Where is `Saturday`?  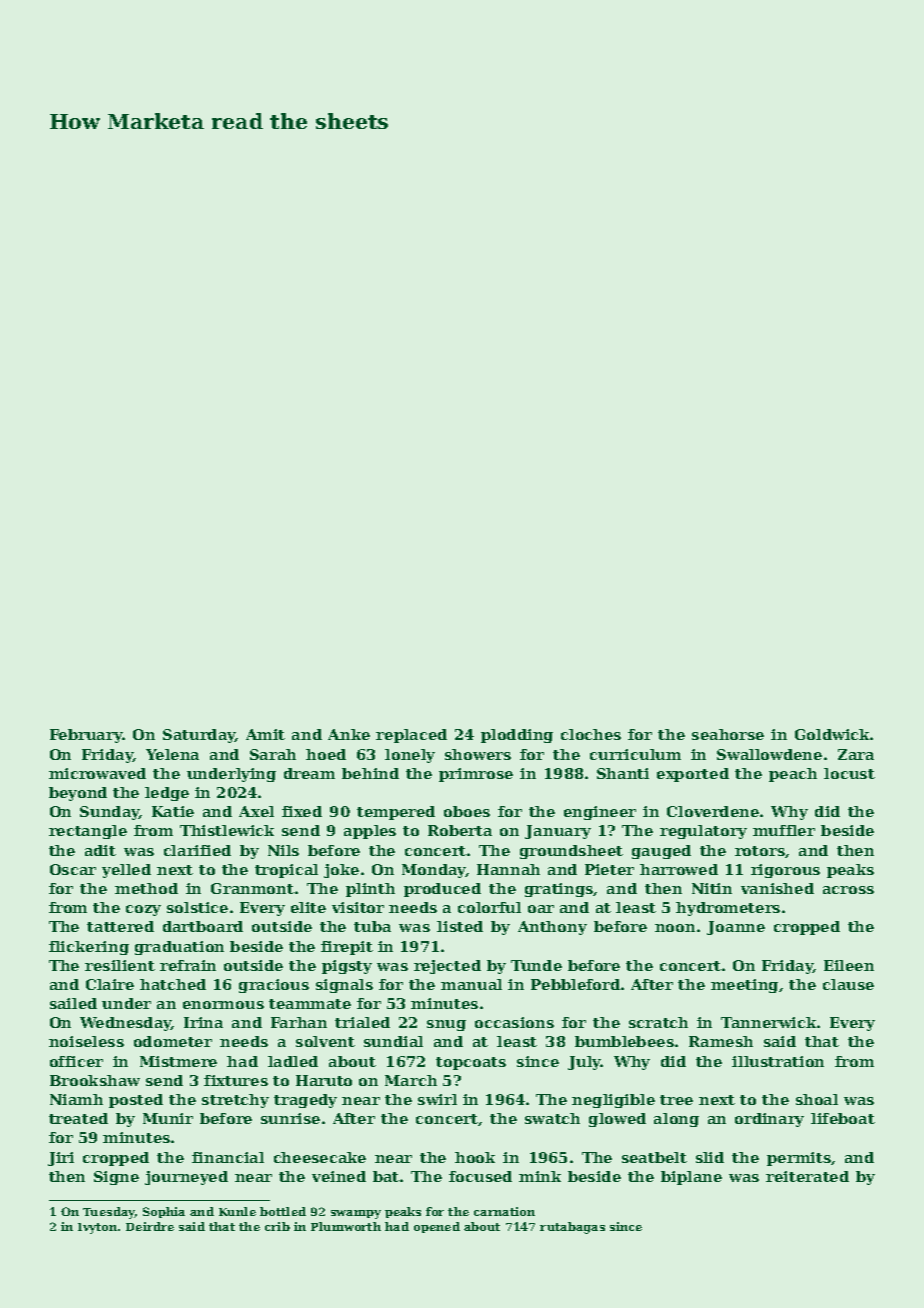
Saturday is located at coordinates (199, 736).
